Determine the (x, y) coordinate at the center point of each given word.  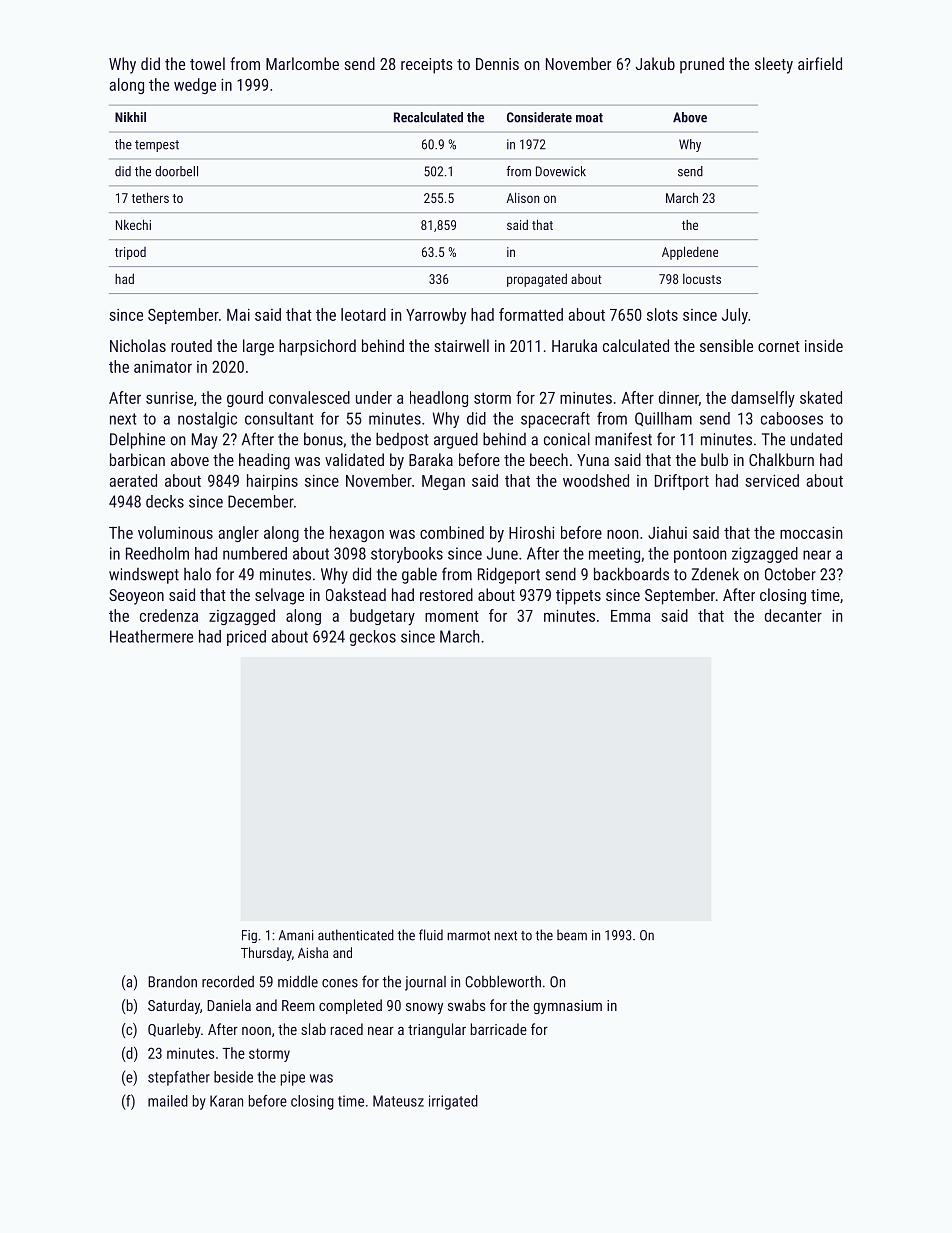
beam (572, 935)
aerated (133, 480)
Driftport (682, 482)
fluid (431, 935)
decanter (793, 615)
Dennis (497, 64)
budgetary (382, 617)
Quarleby (174, 1030)
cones (340, 983)
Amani (296, 935)
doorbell (176, 171)
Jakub (655, 63)
